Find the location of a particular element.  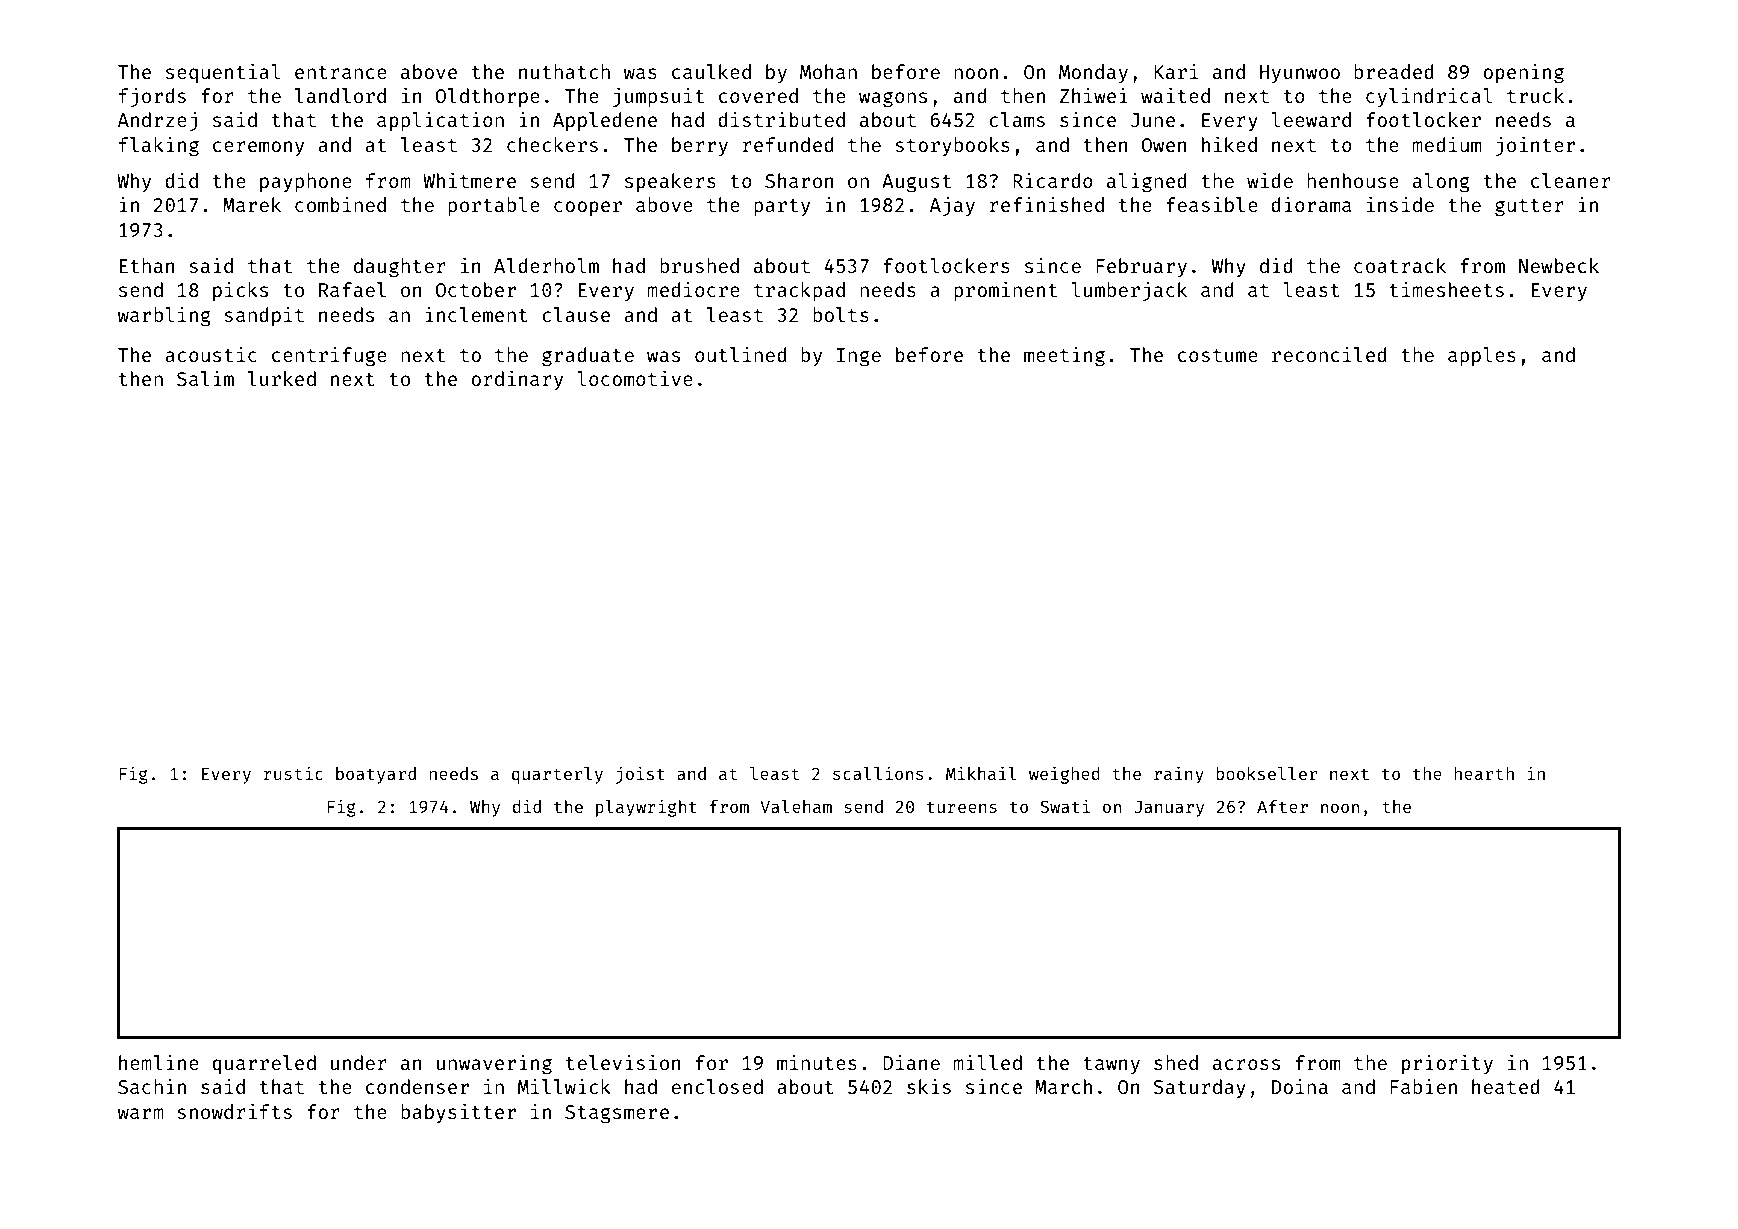

opening is located at coordinates (1523, 73).
